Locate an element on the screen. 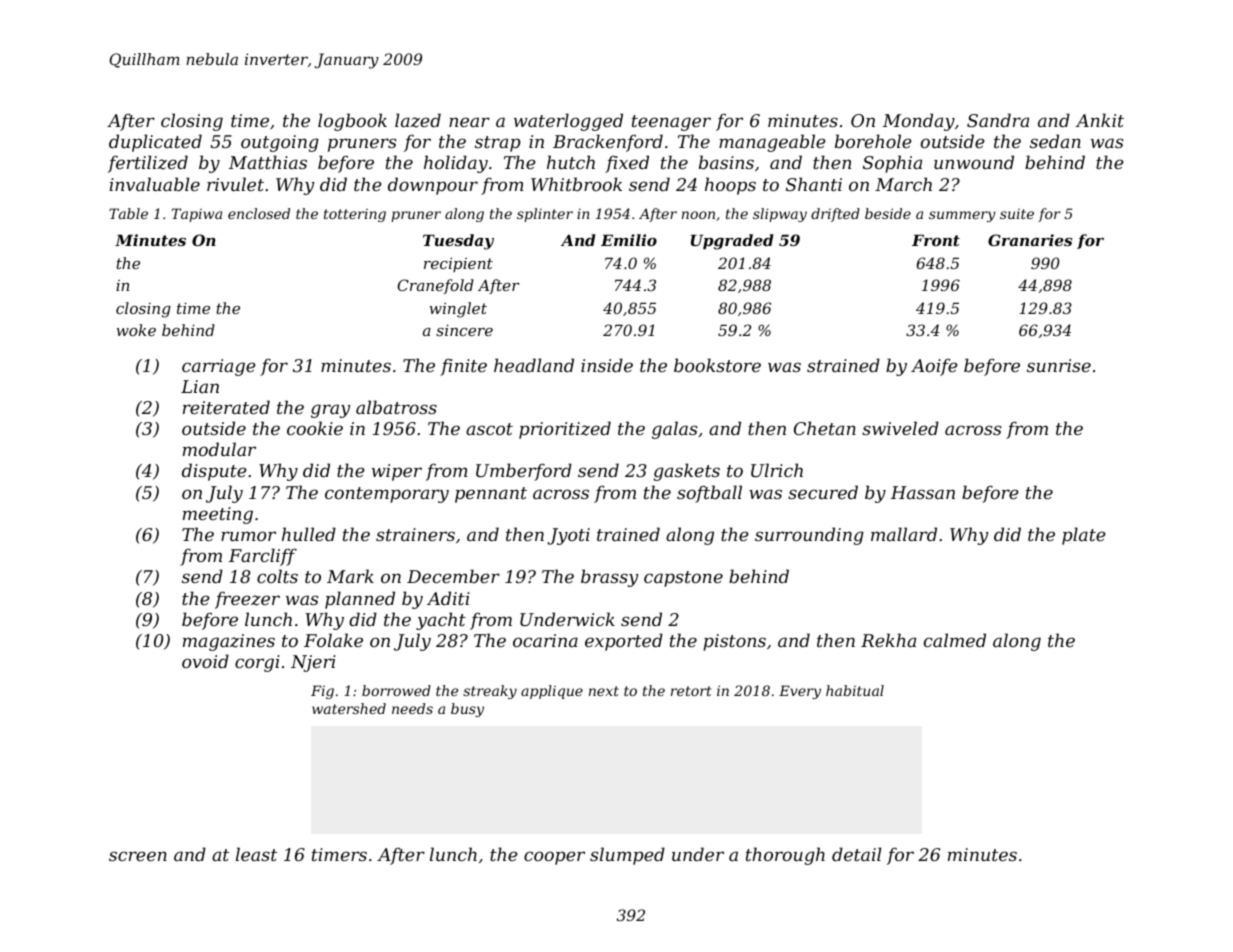  detail is located at coordinates (856, 854).
